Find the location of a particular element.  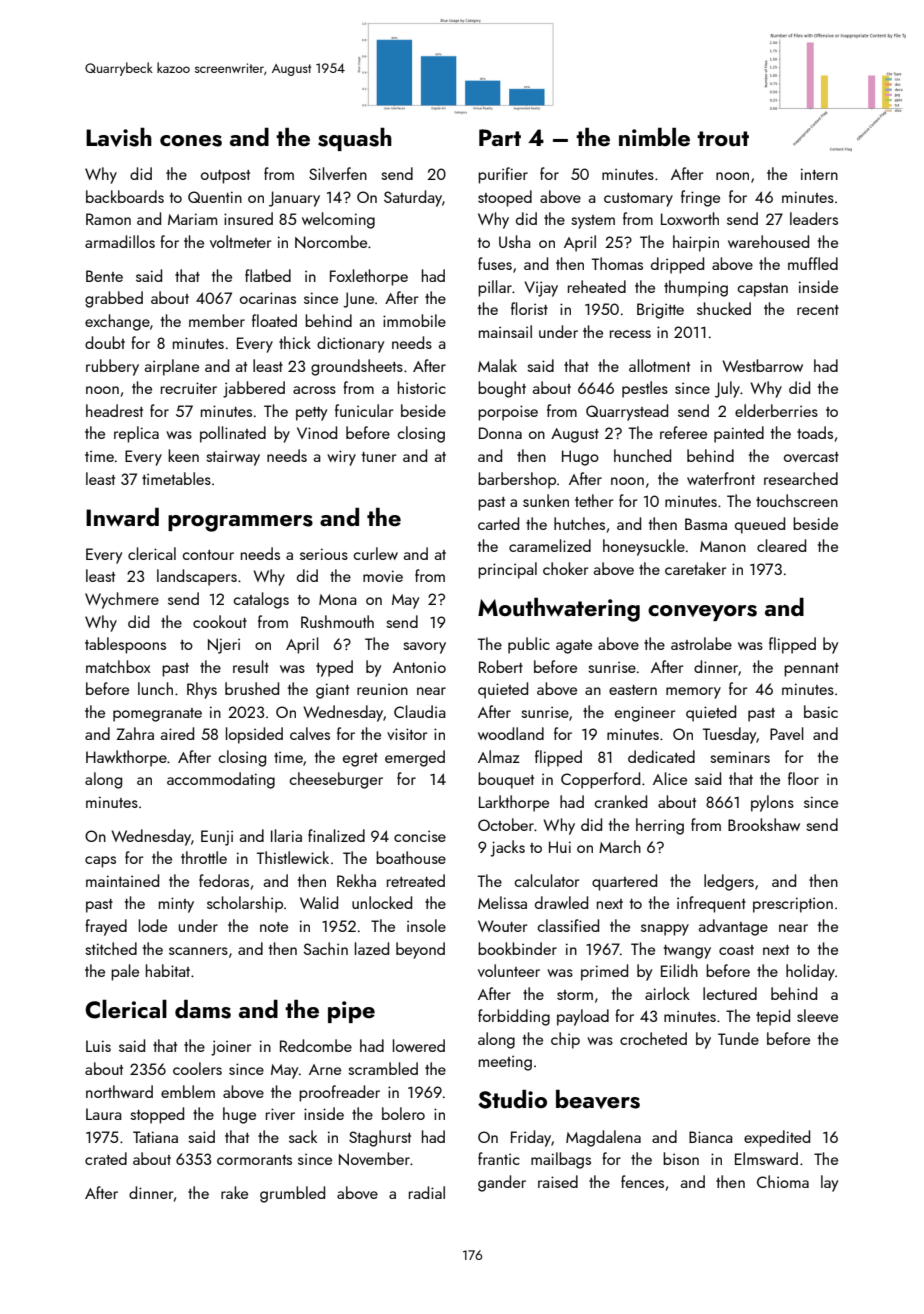

cones is located at coordinates (191, 141).
